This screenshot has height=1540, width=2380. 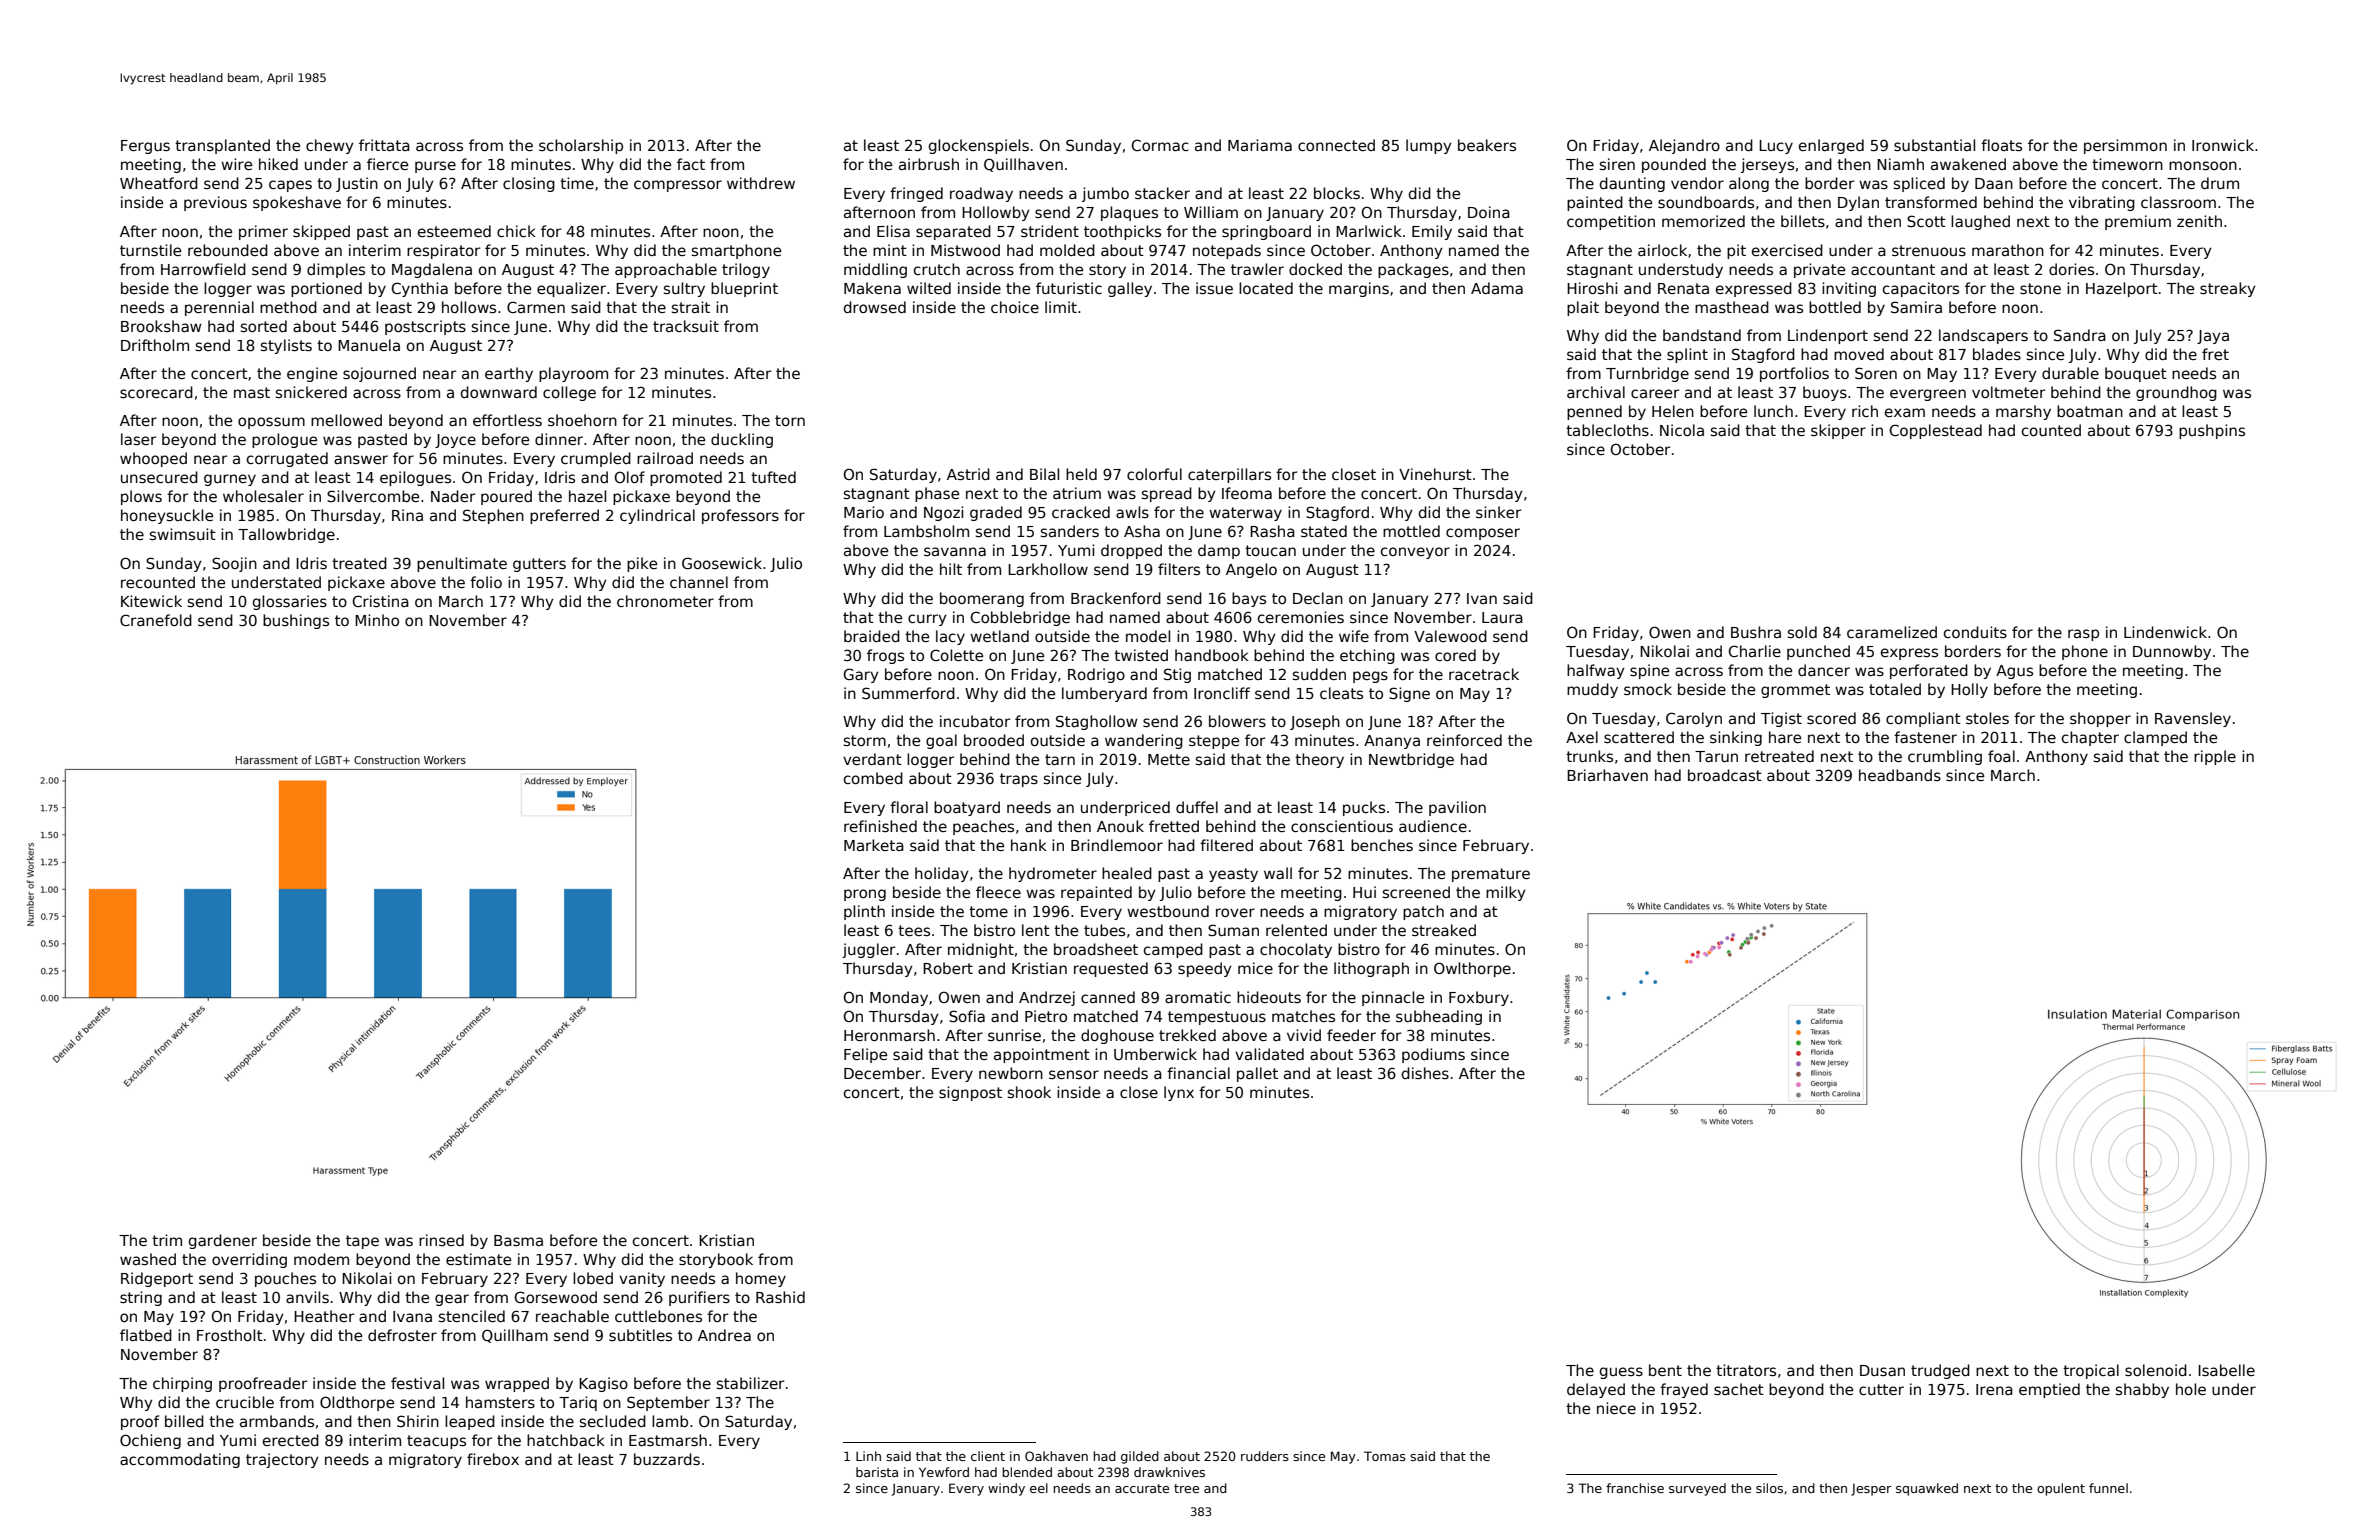 What do you see at coordinates (282, 1460) in the screenshot?
I see `trajectory` at bounding box center [282, 1460].
